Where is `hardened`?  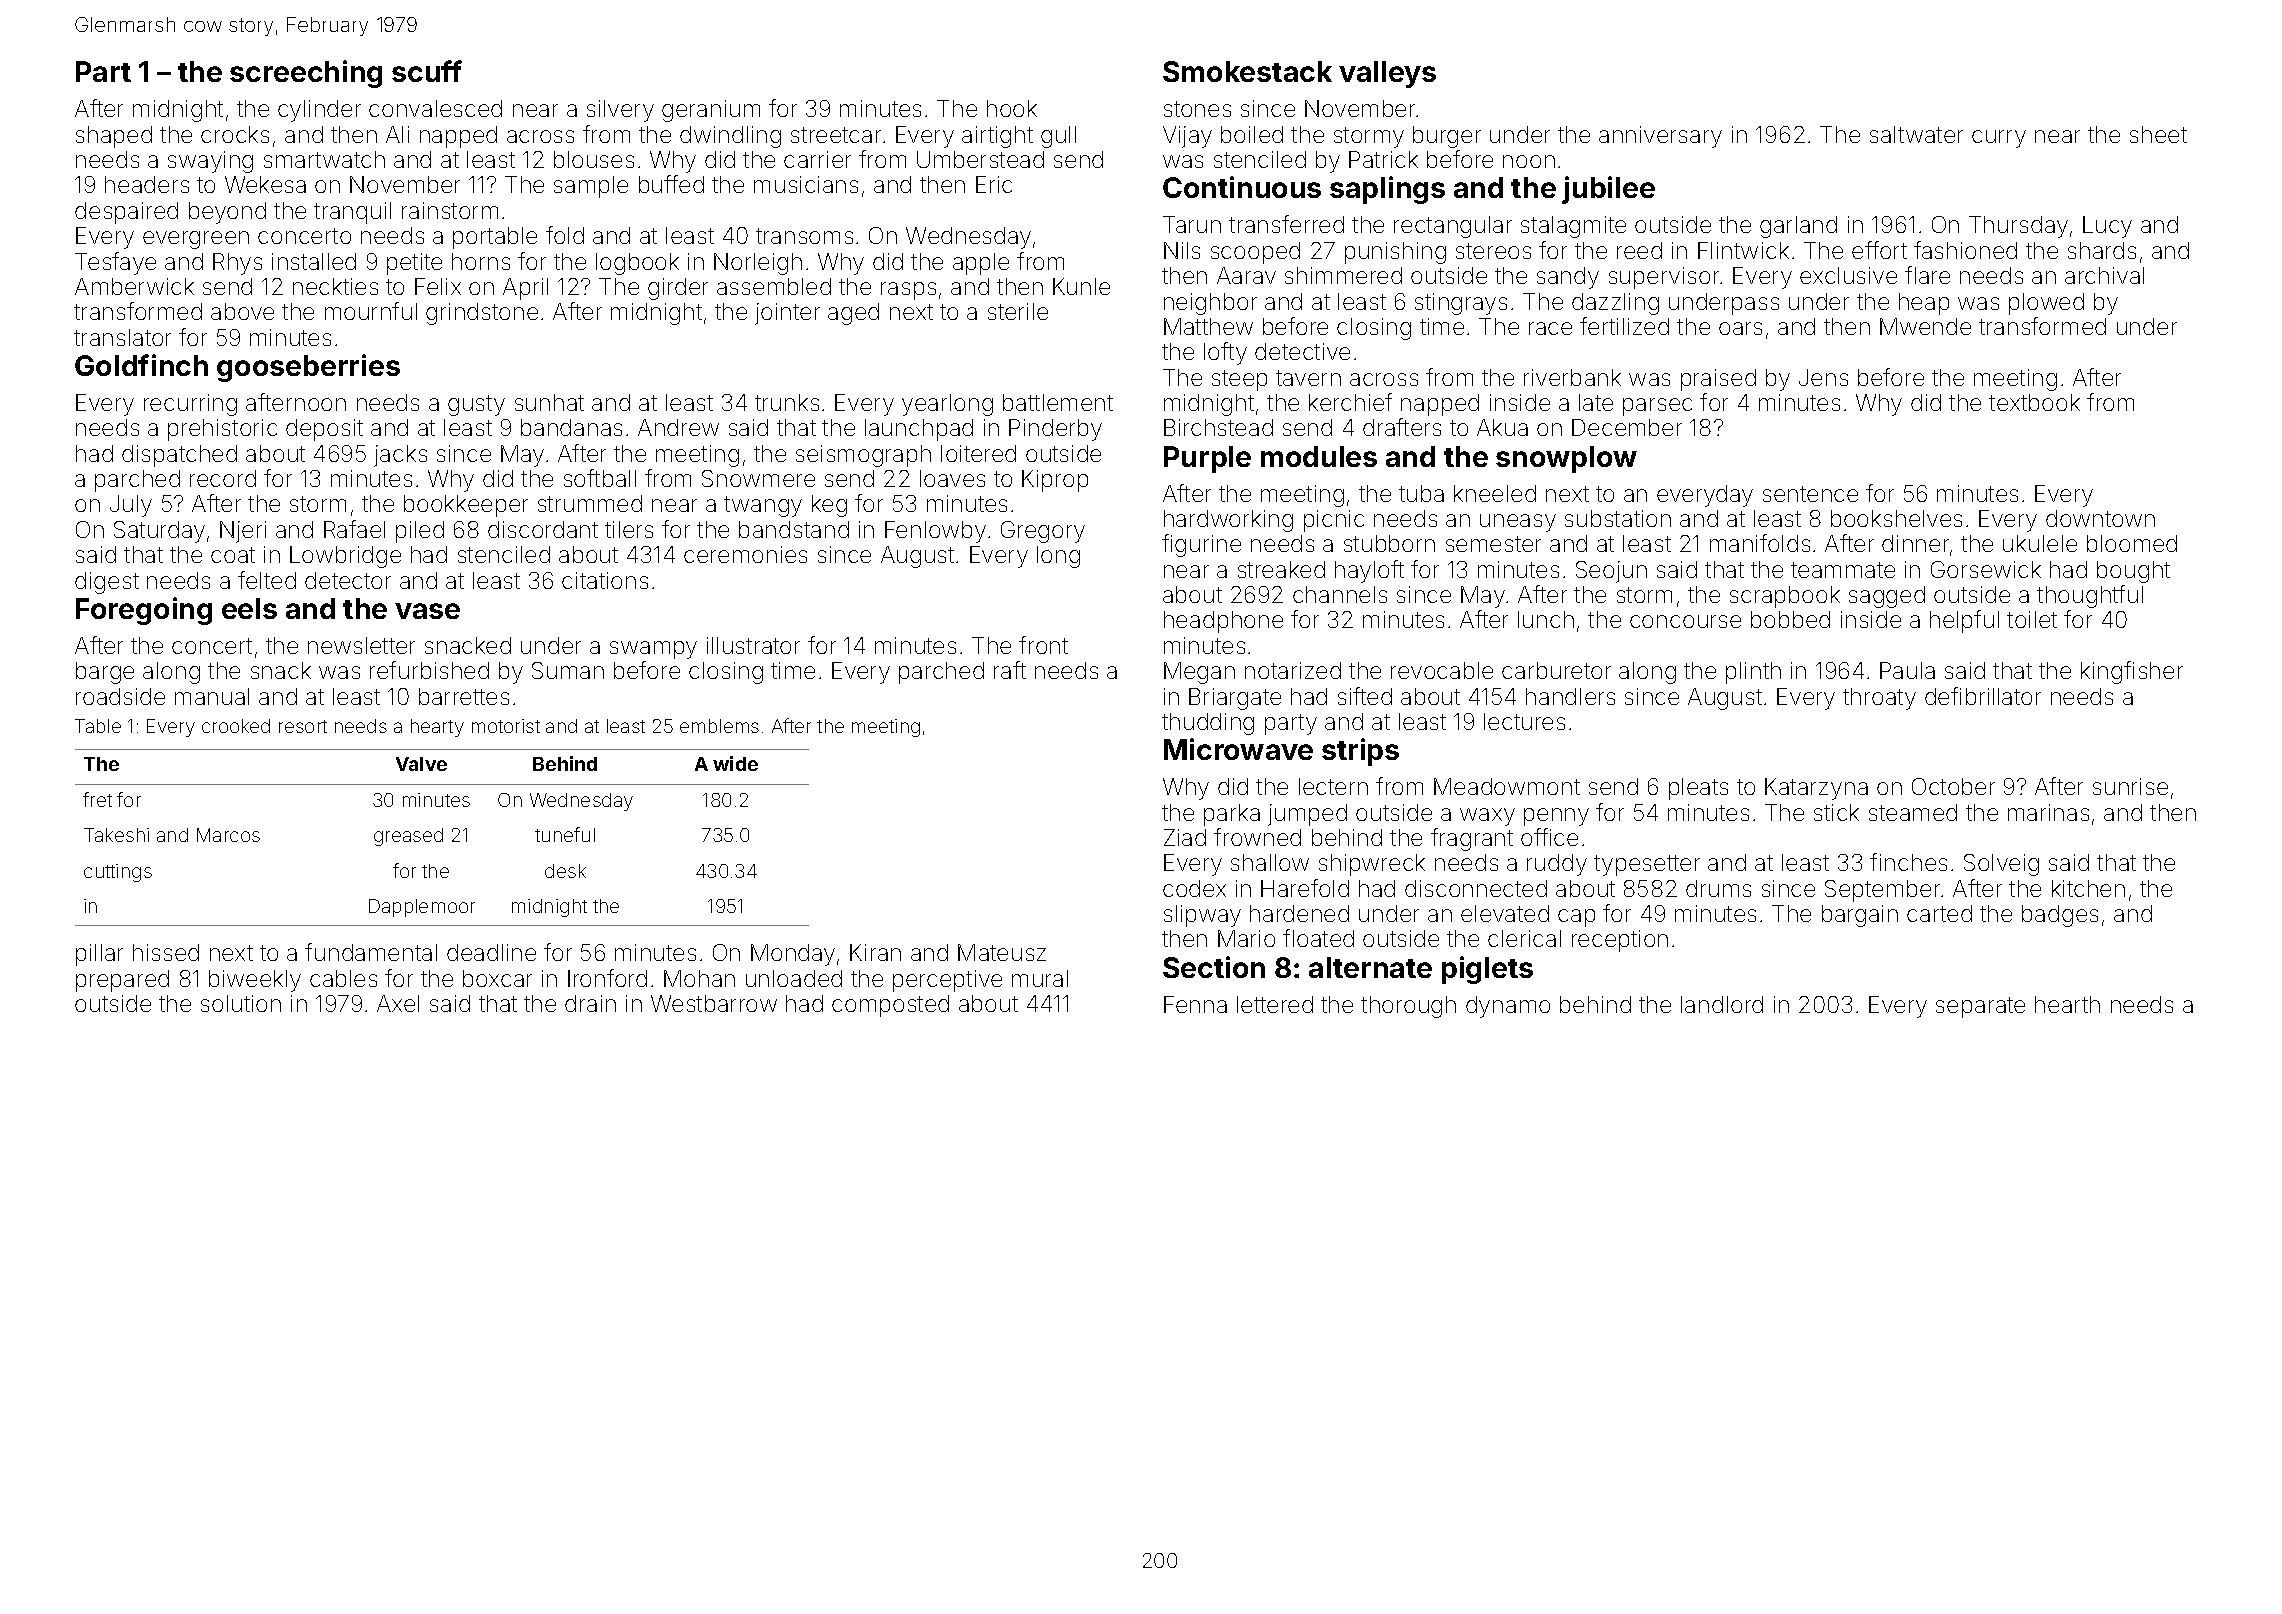 hardened is located at coordinates (1299, 913).
